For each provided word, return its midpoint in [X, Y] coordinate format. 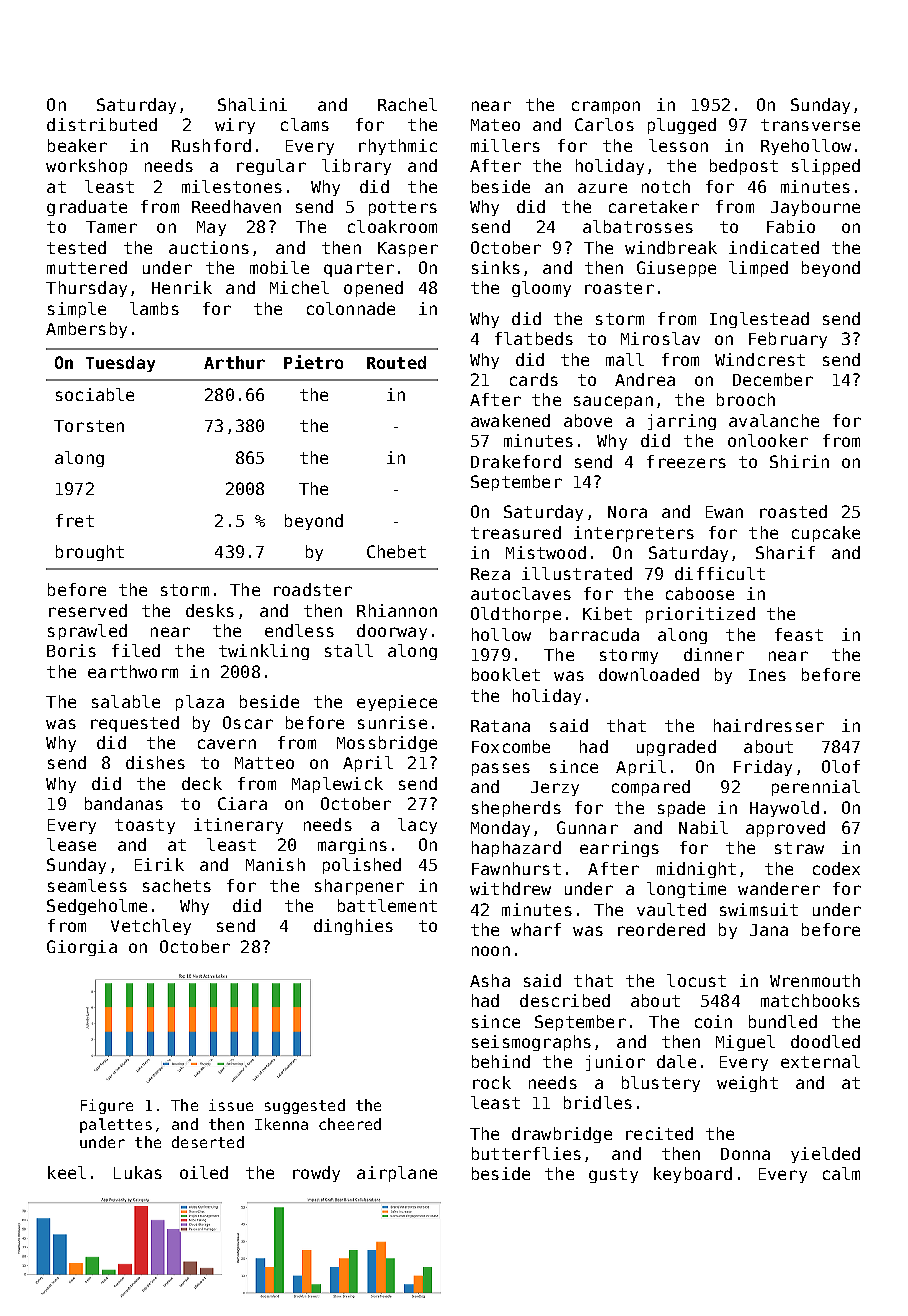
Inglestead [759, 320]
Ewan [724, 512]
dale [676, 1061]
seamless [87, 885]
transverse [810, 125]
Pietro [313, 362]
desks [210, 610]
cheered [350, 1124]
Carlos [604, 124]
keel [67, 1172]
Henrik [182, 287]
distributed [102, 124]
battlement [387, 905]
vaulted [671, 909]
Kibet [607, 613]
